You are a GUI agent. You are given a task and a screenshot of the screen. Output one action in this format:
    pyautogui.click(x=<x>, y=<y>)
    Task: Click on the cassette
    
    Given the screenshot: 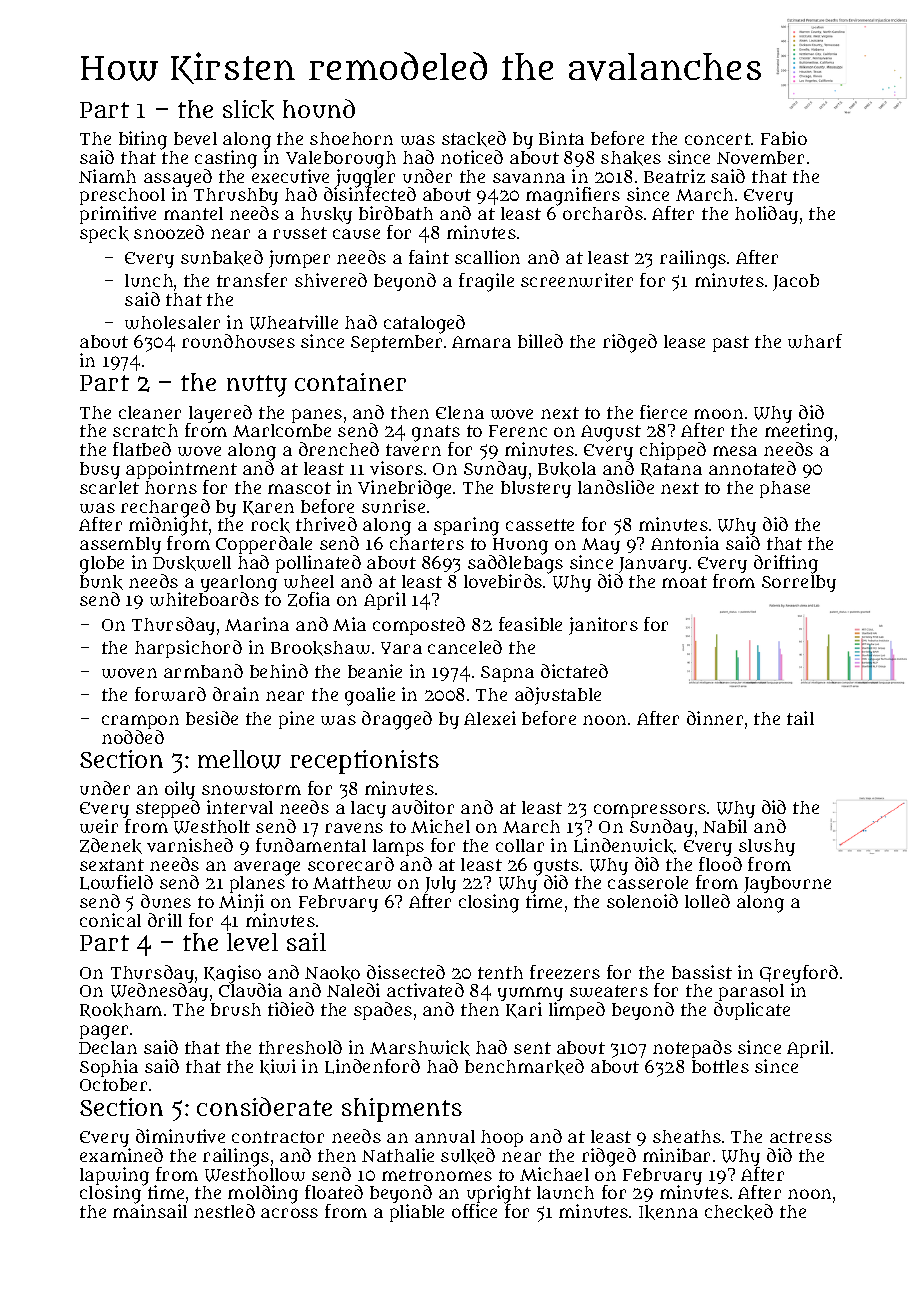 What is the action you would take?
    pyautogui.click(x=540, y=525)
